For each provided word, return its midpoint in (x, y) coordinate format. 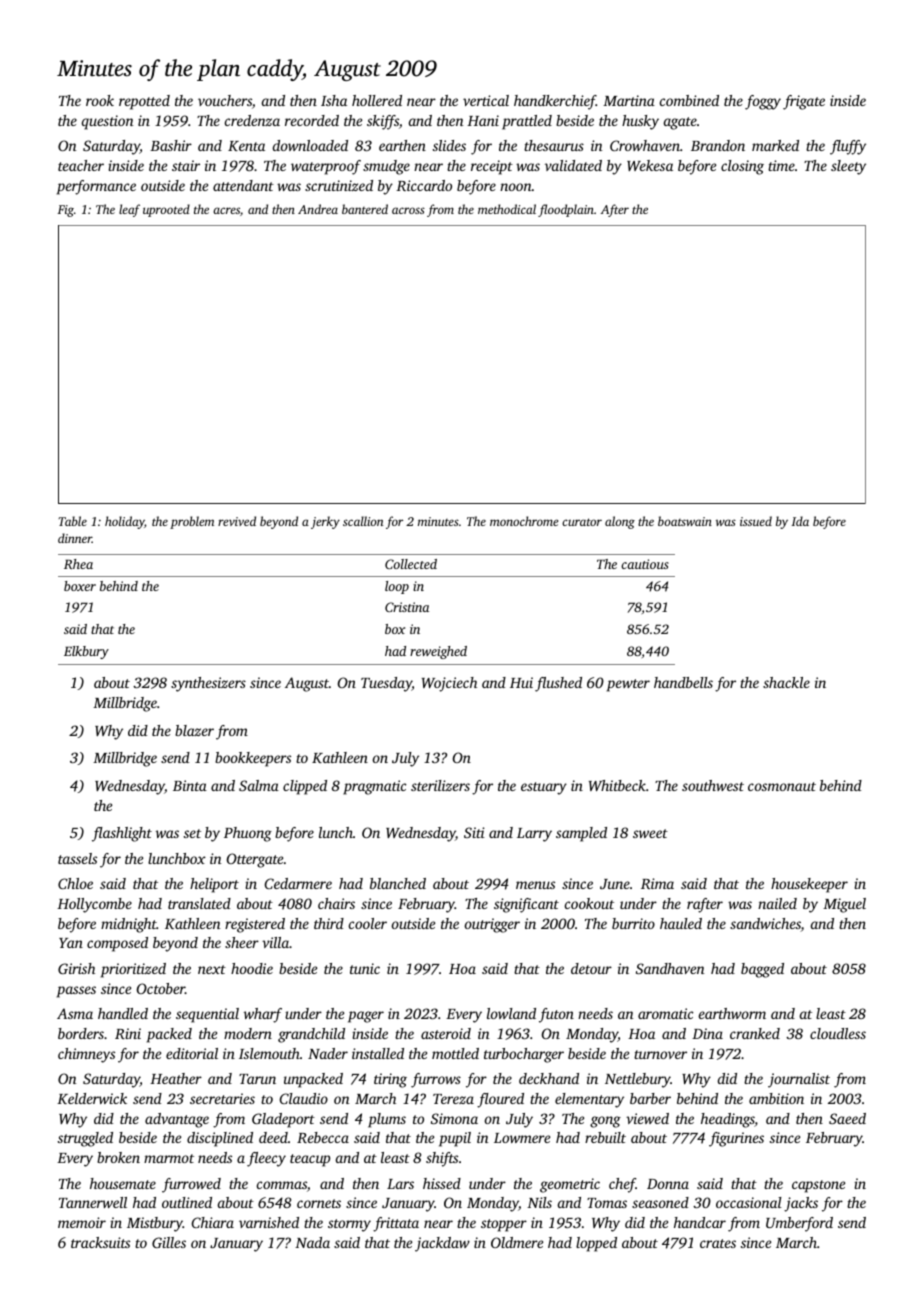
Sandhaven (670, 968)
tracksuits (100, 1242)
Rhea (78, 564)
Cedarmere (298, 883)
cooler (368, 923)
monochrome (524, 521)
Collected (411, 564)
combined (689, 100)
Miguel (844, 905)
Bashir (171, 145)
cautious (645, 564)
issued (756, 521)
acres (226, 210)
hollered (377, 100)
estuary (544, 788)
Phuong (248, 834)
